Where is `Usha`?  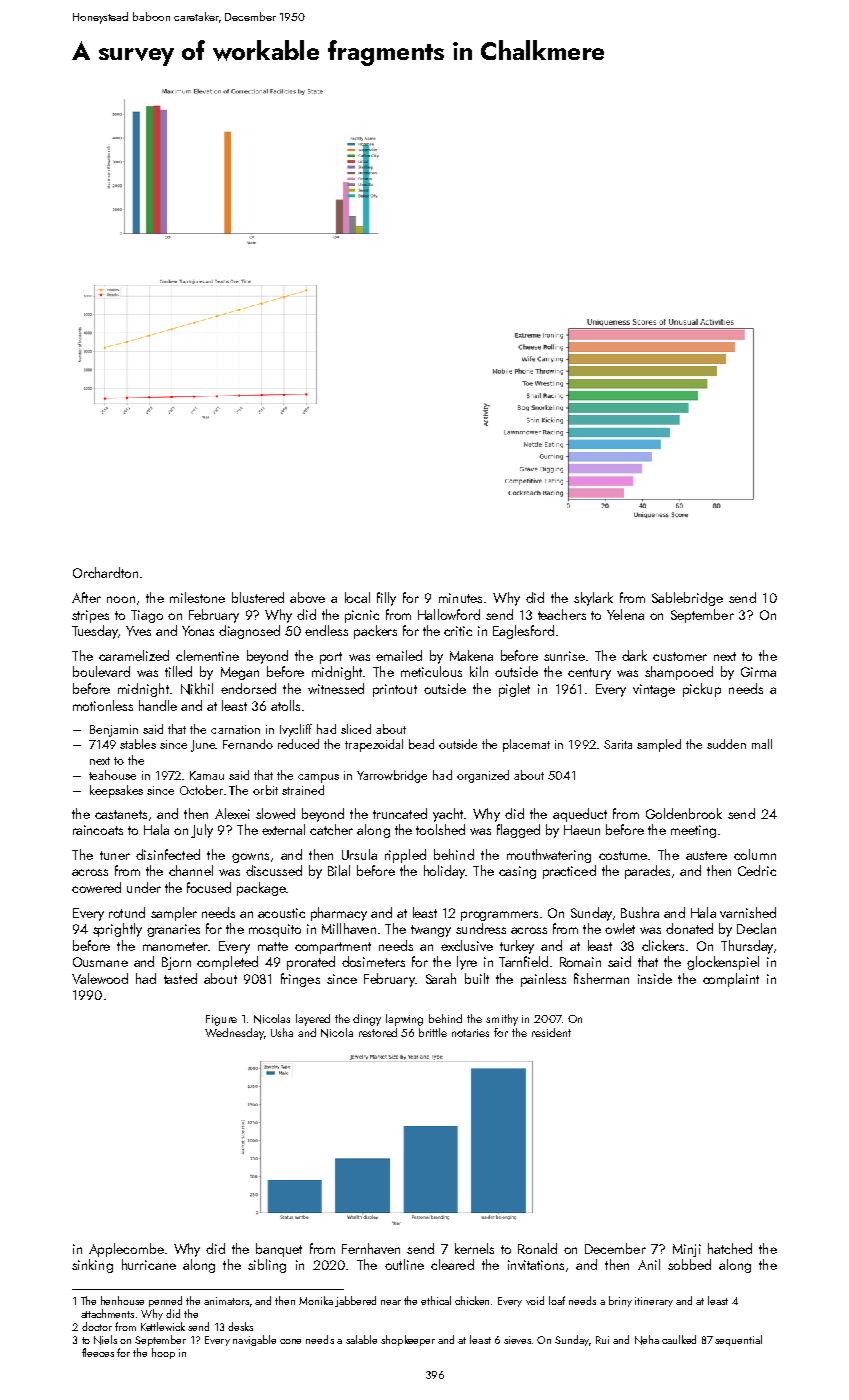 Usha is located at coordinates (282, 1032).
